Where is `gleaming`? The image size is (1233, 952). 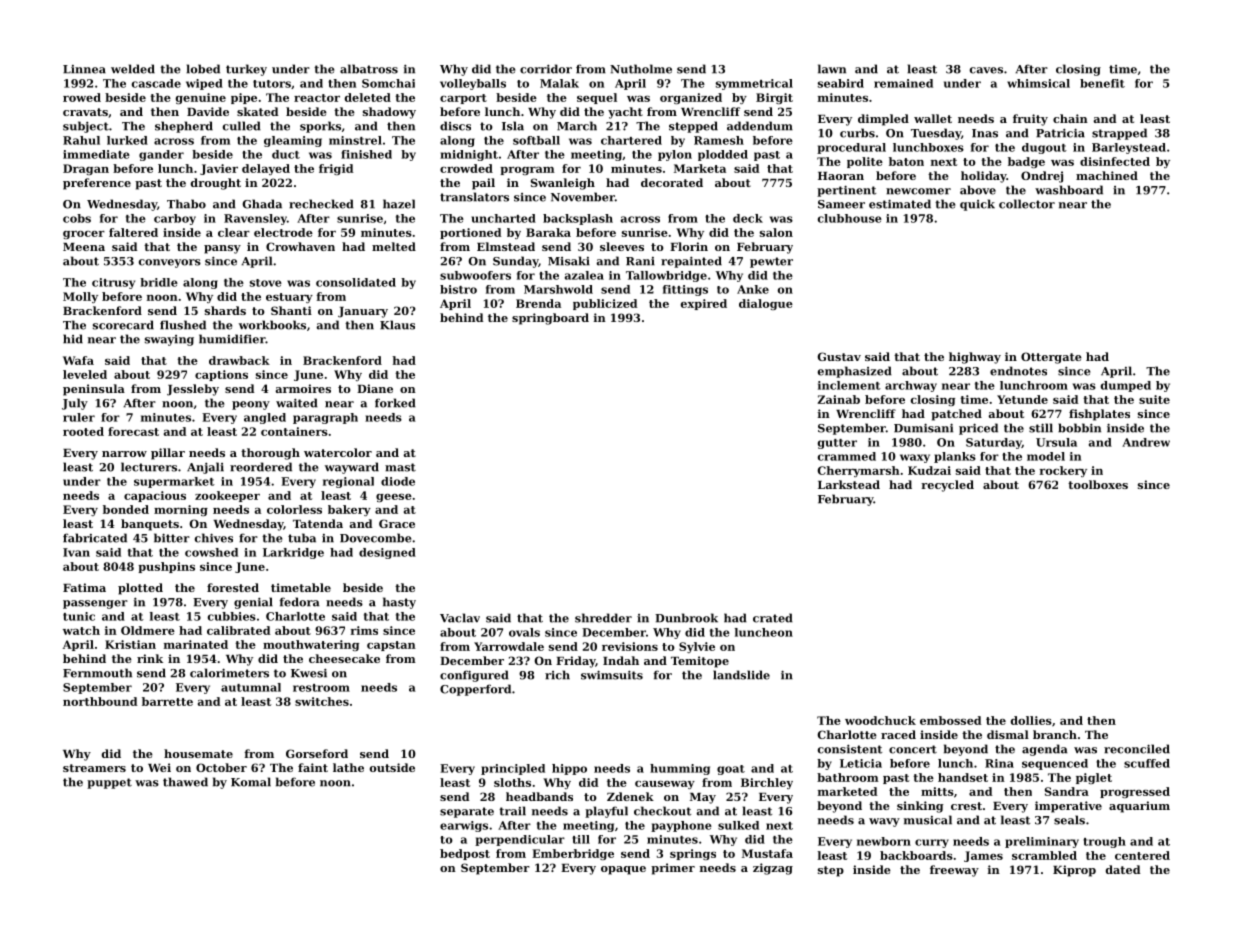
gleaming is located at coordinates (293, 141).
